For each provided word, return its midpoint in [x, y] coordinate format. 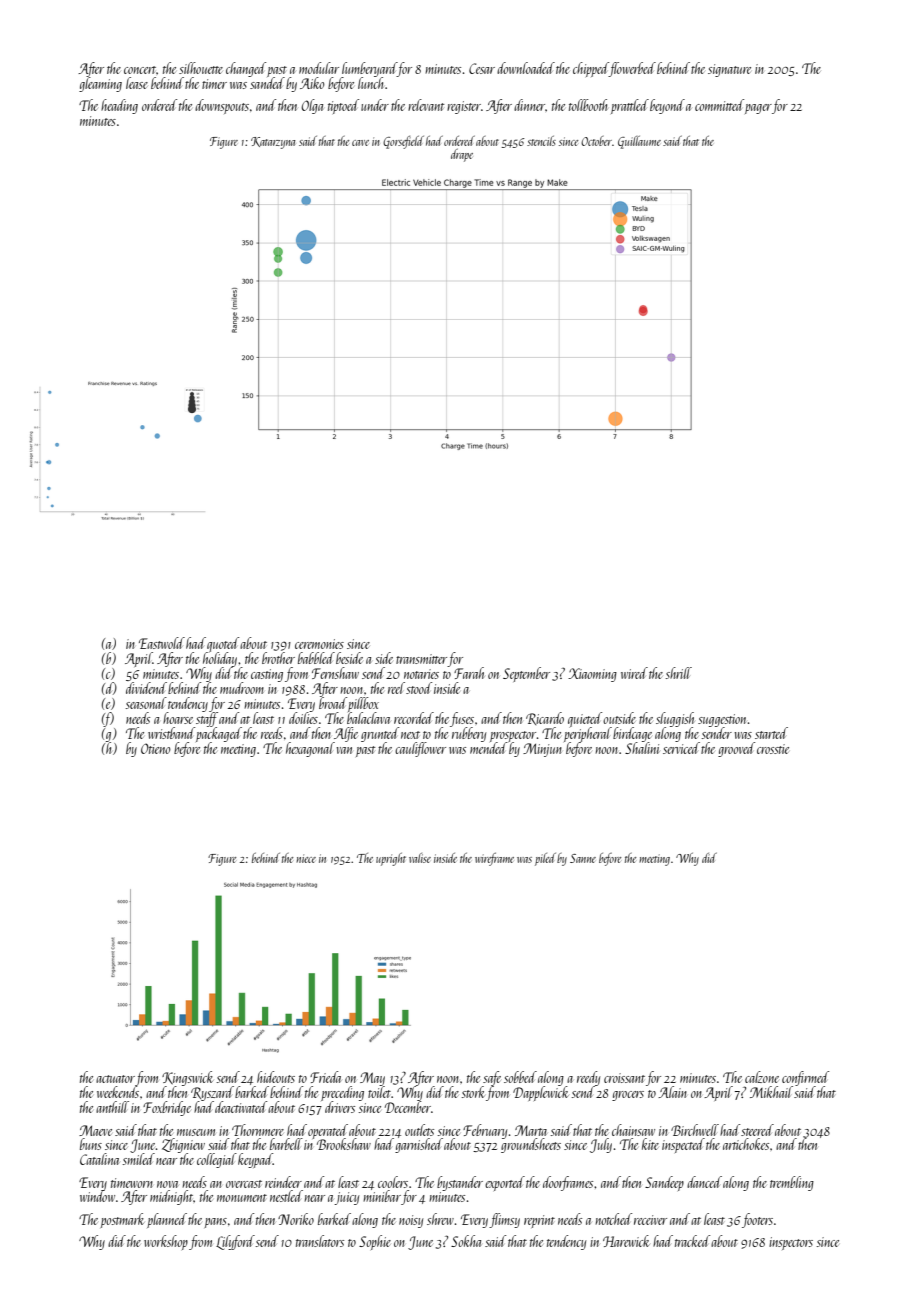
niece [306, 858]
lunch [370, 83]
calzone [762, 1077]
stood [419, 688]
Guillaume [639, 142]
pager [758, 109]
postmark [122, 1220]
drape [462, 155]
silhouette [201, 68]
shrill [678, 673]
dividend [146, 688]
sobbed [520, 1077]
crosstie [773, 749]
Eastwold [162, 643]
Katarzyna [273, 143]
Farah [469, 673]
